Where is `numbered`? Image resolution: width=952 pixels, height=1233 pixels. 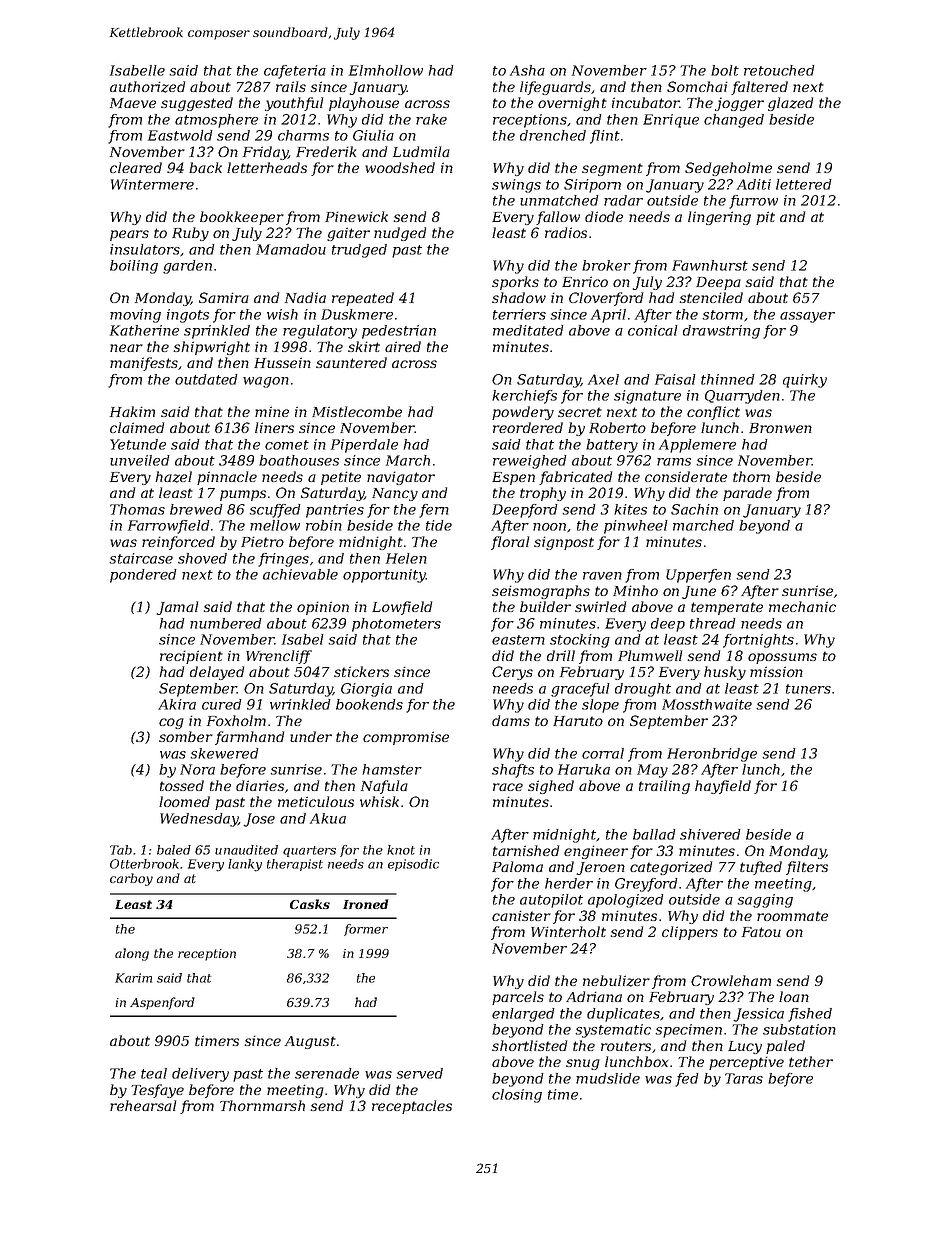 numbered is located at coordinates (226, 623).
